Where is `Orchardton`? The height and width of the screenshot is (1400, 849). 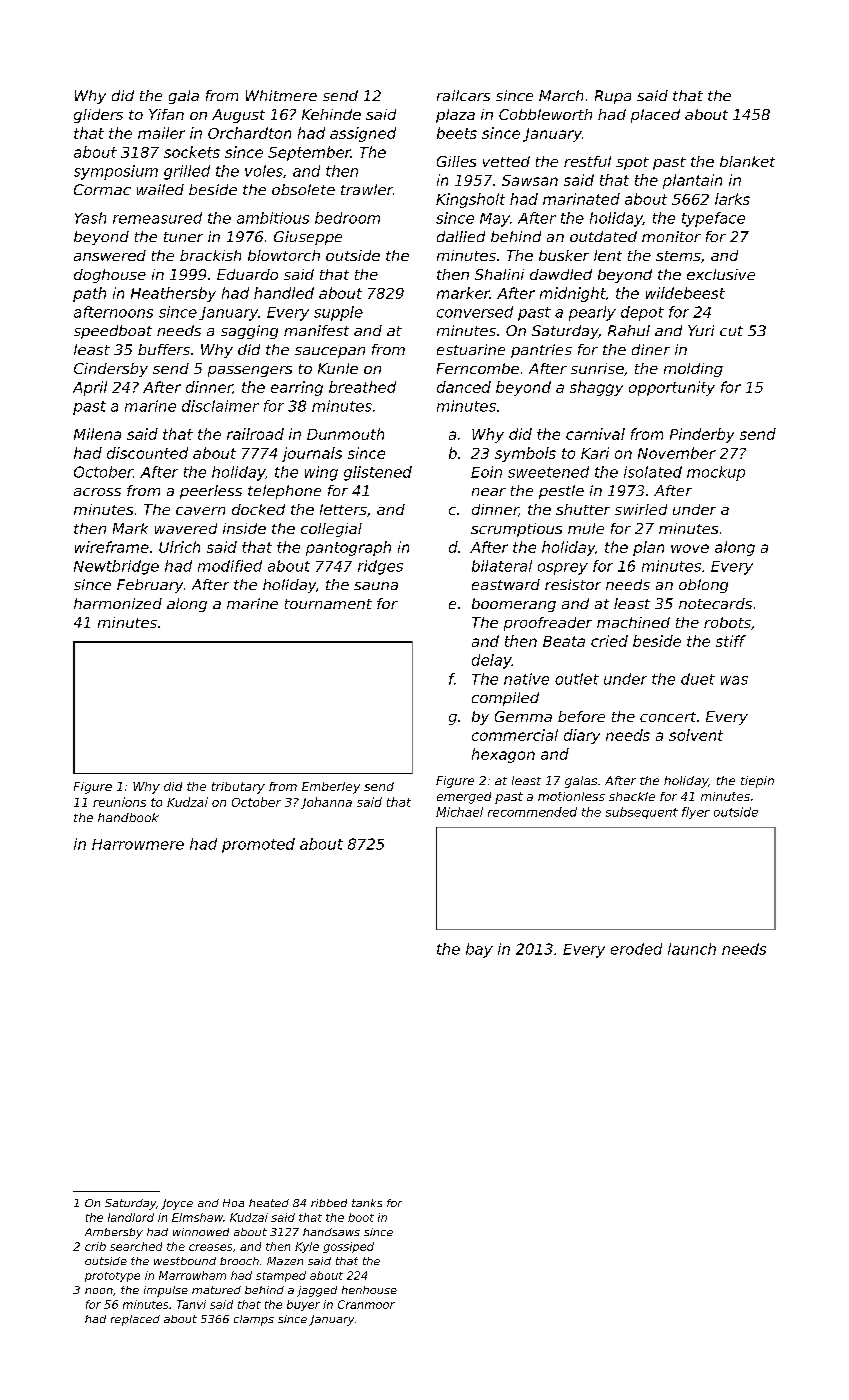
Orchardton is located at coordinates (249, 133).
